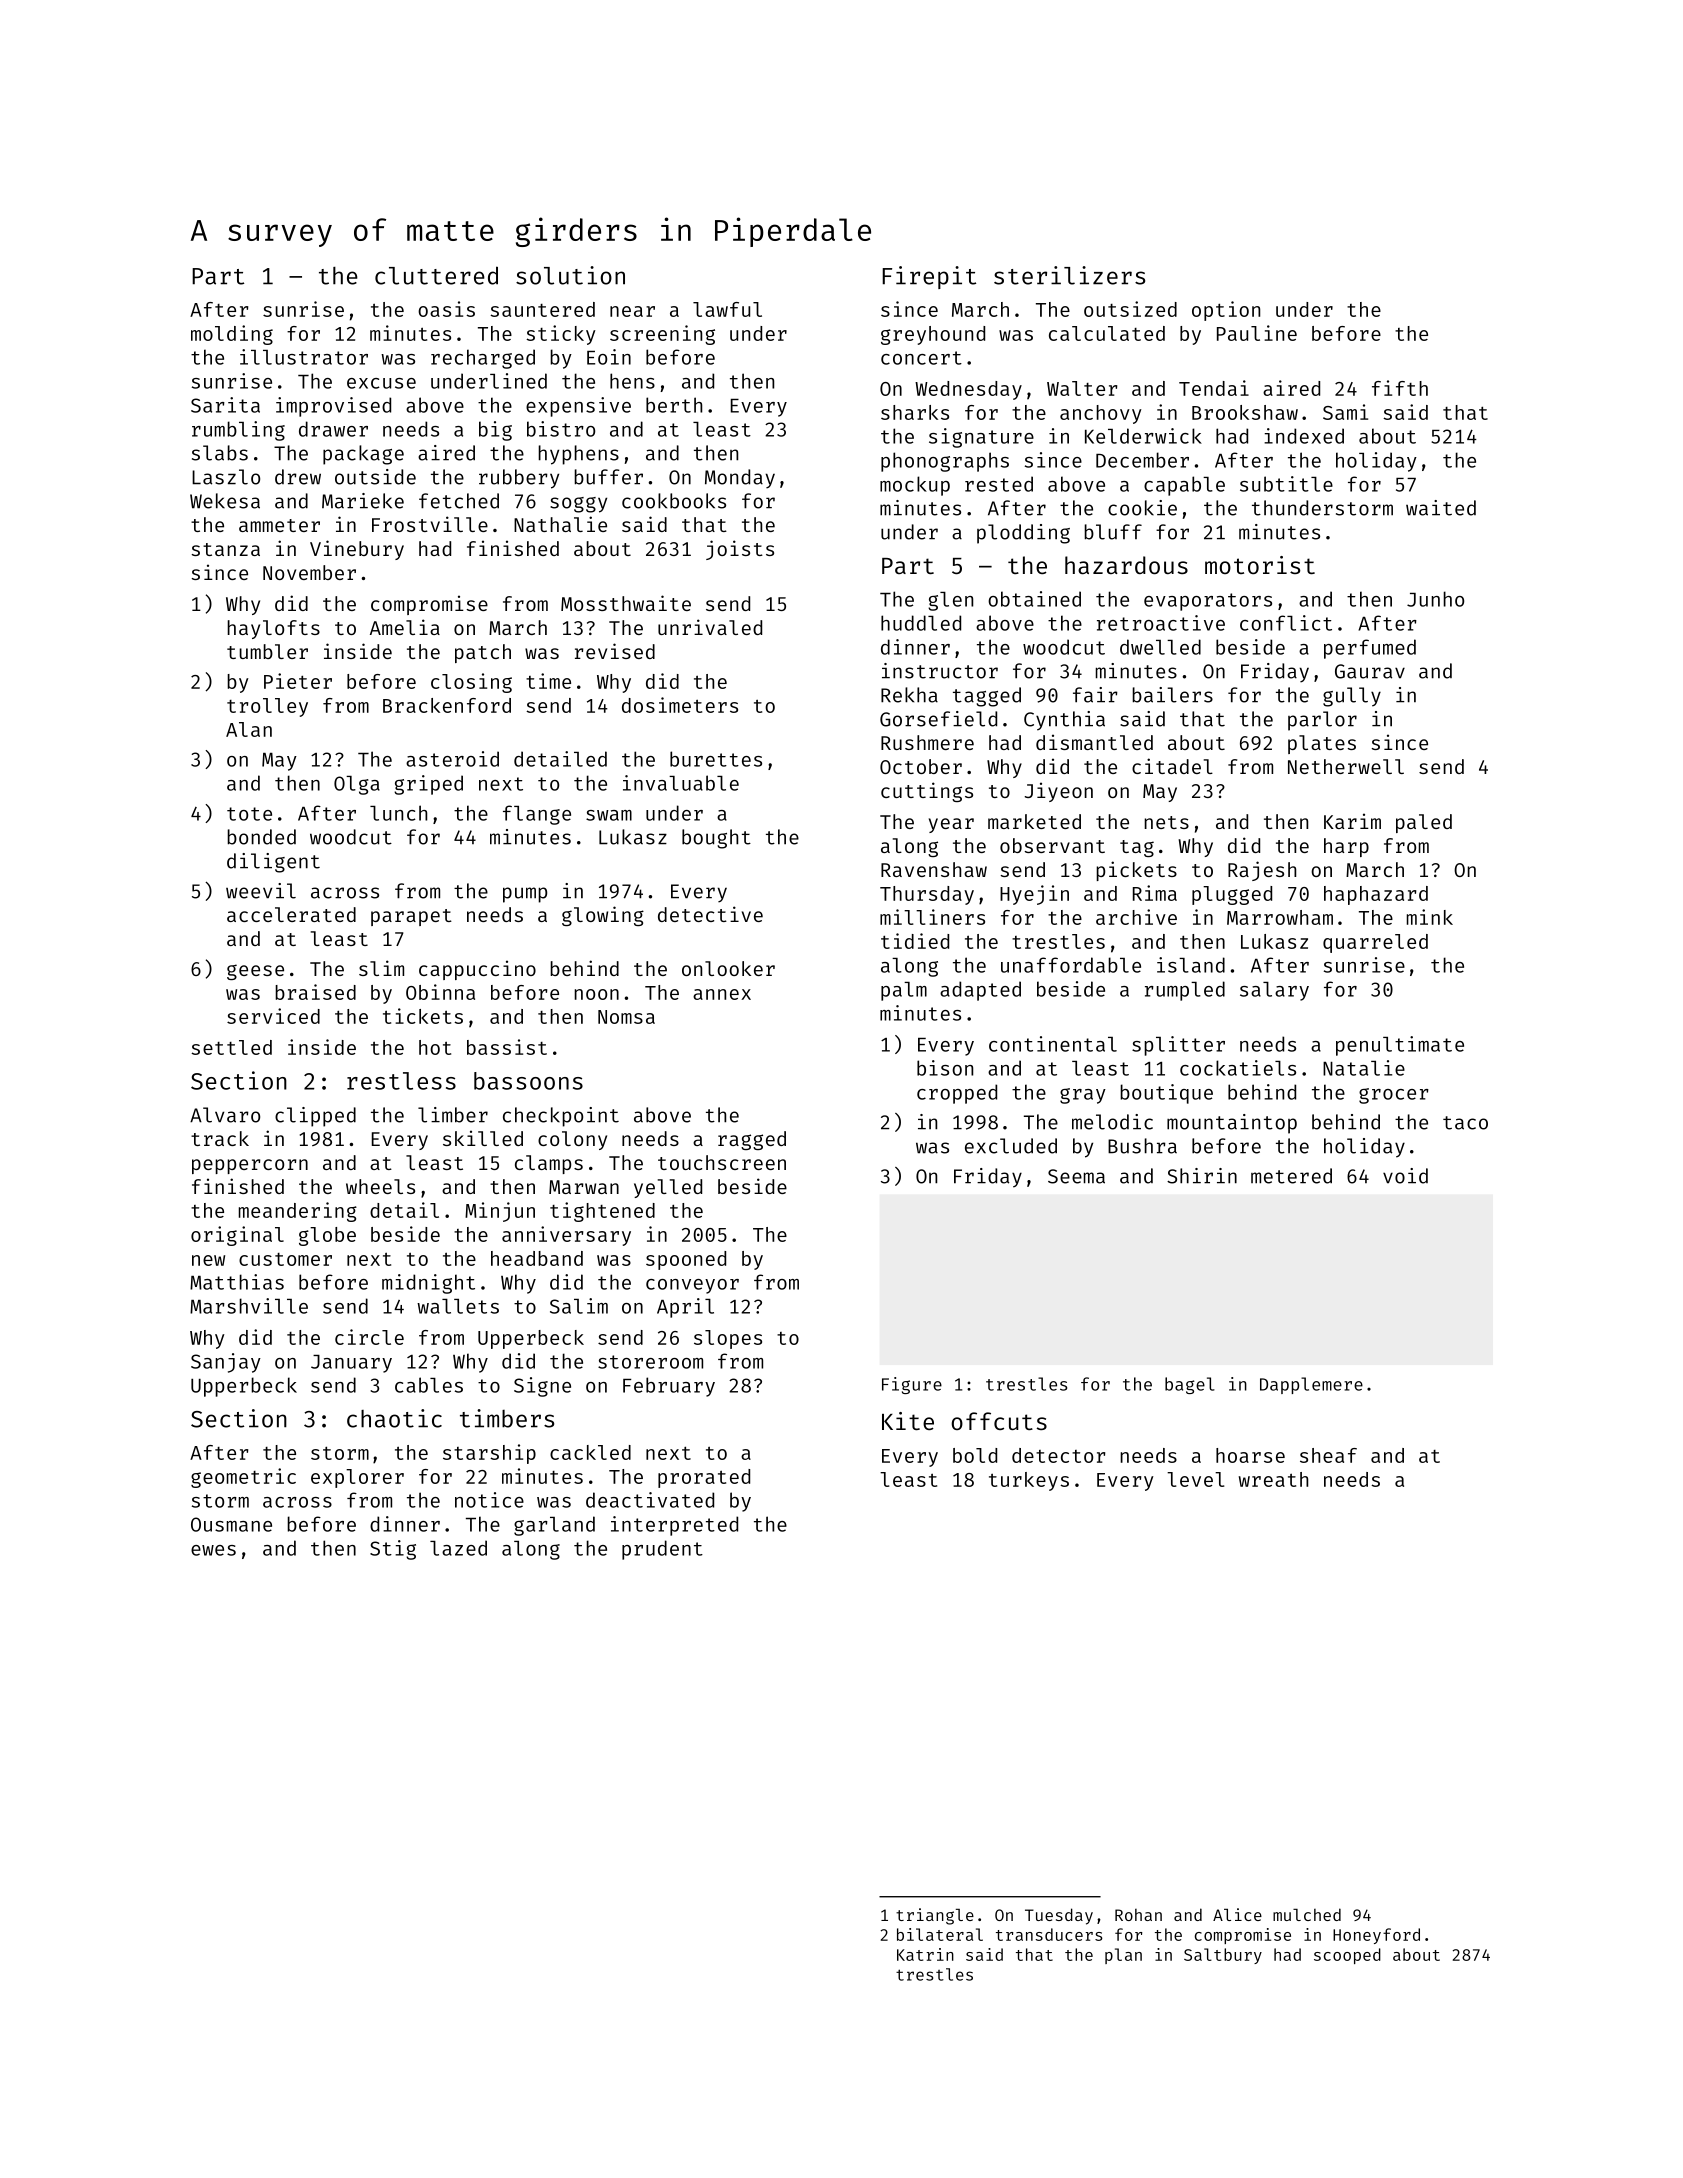  What do you see at coordinates (716, 839) in the page?
I see `bought` at bounding box center [716, 839].
